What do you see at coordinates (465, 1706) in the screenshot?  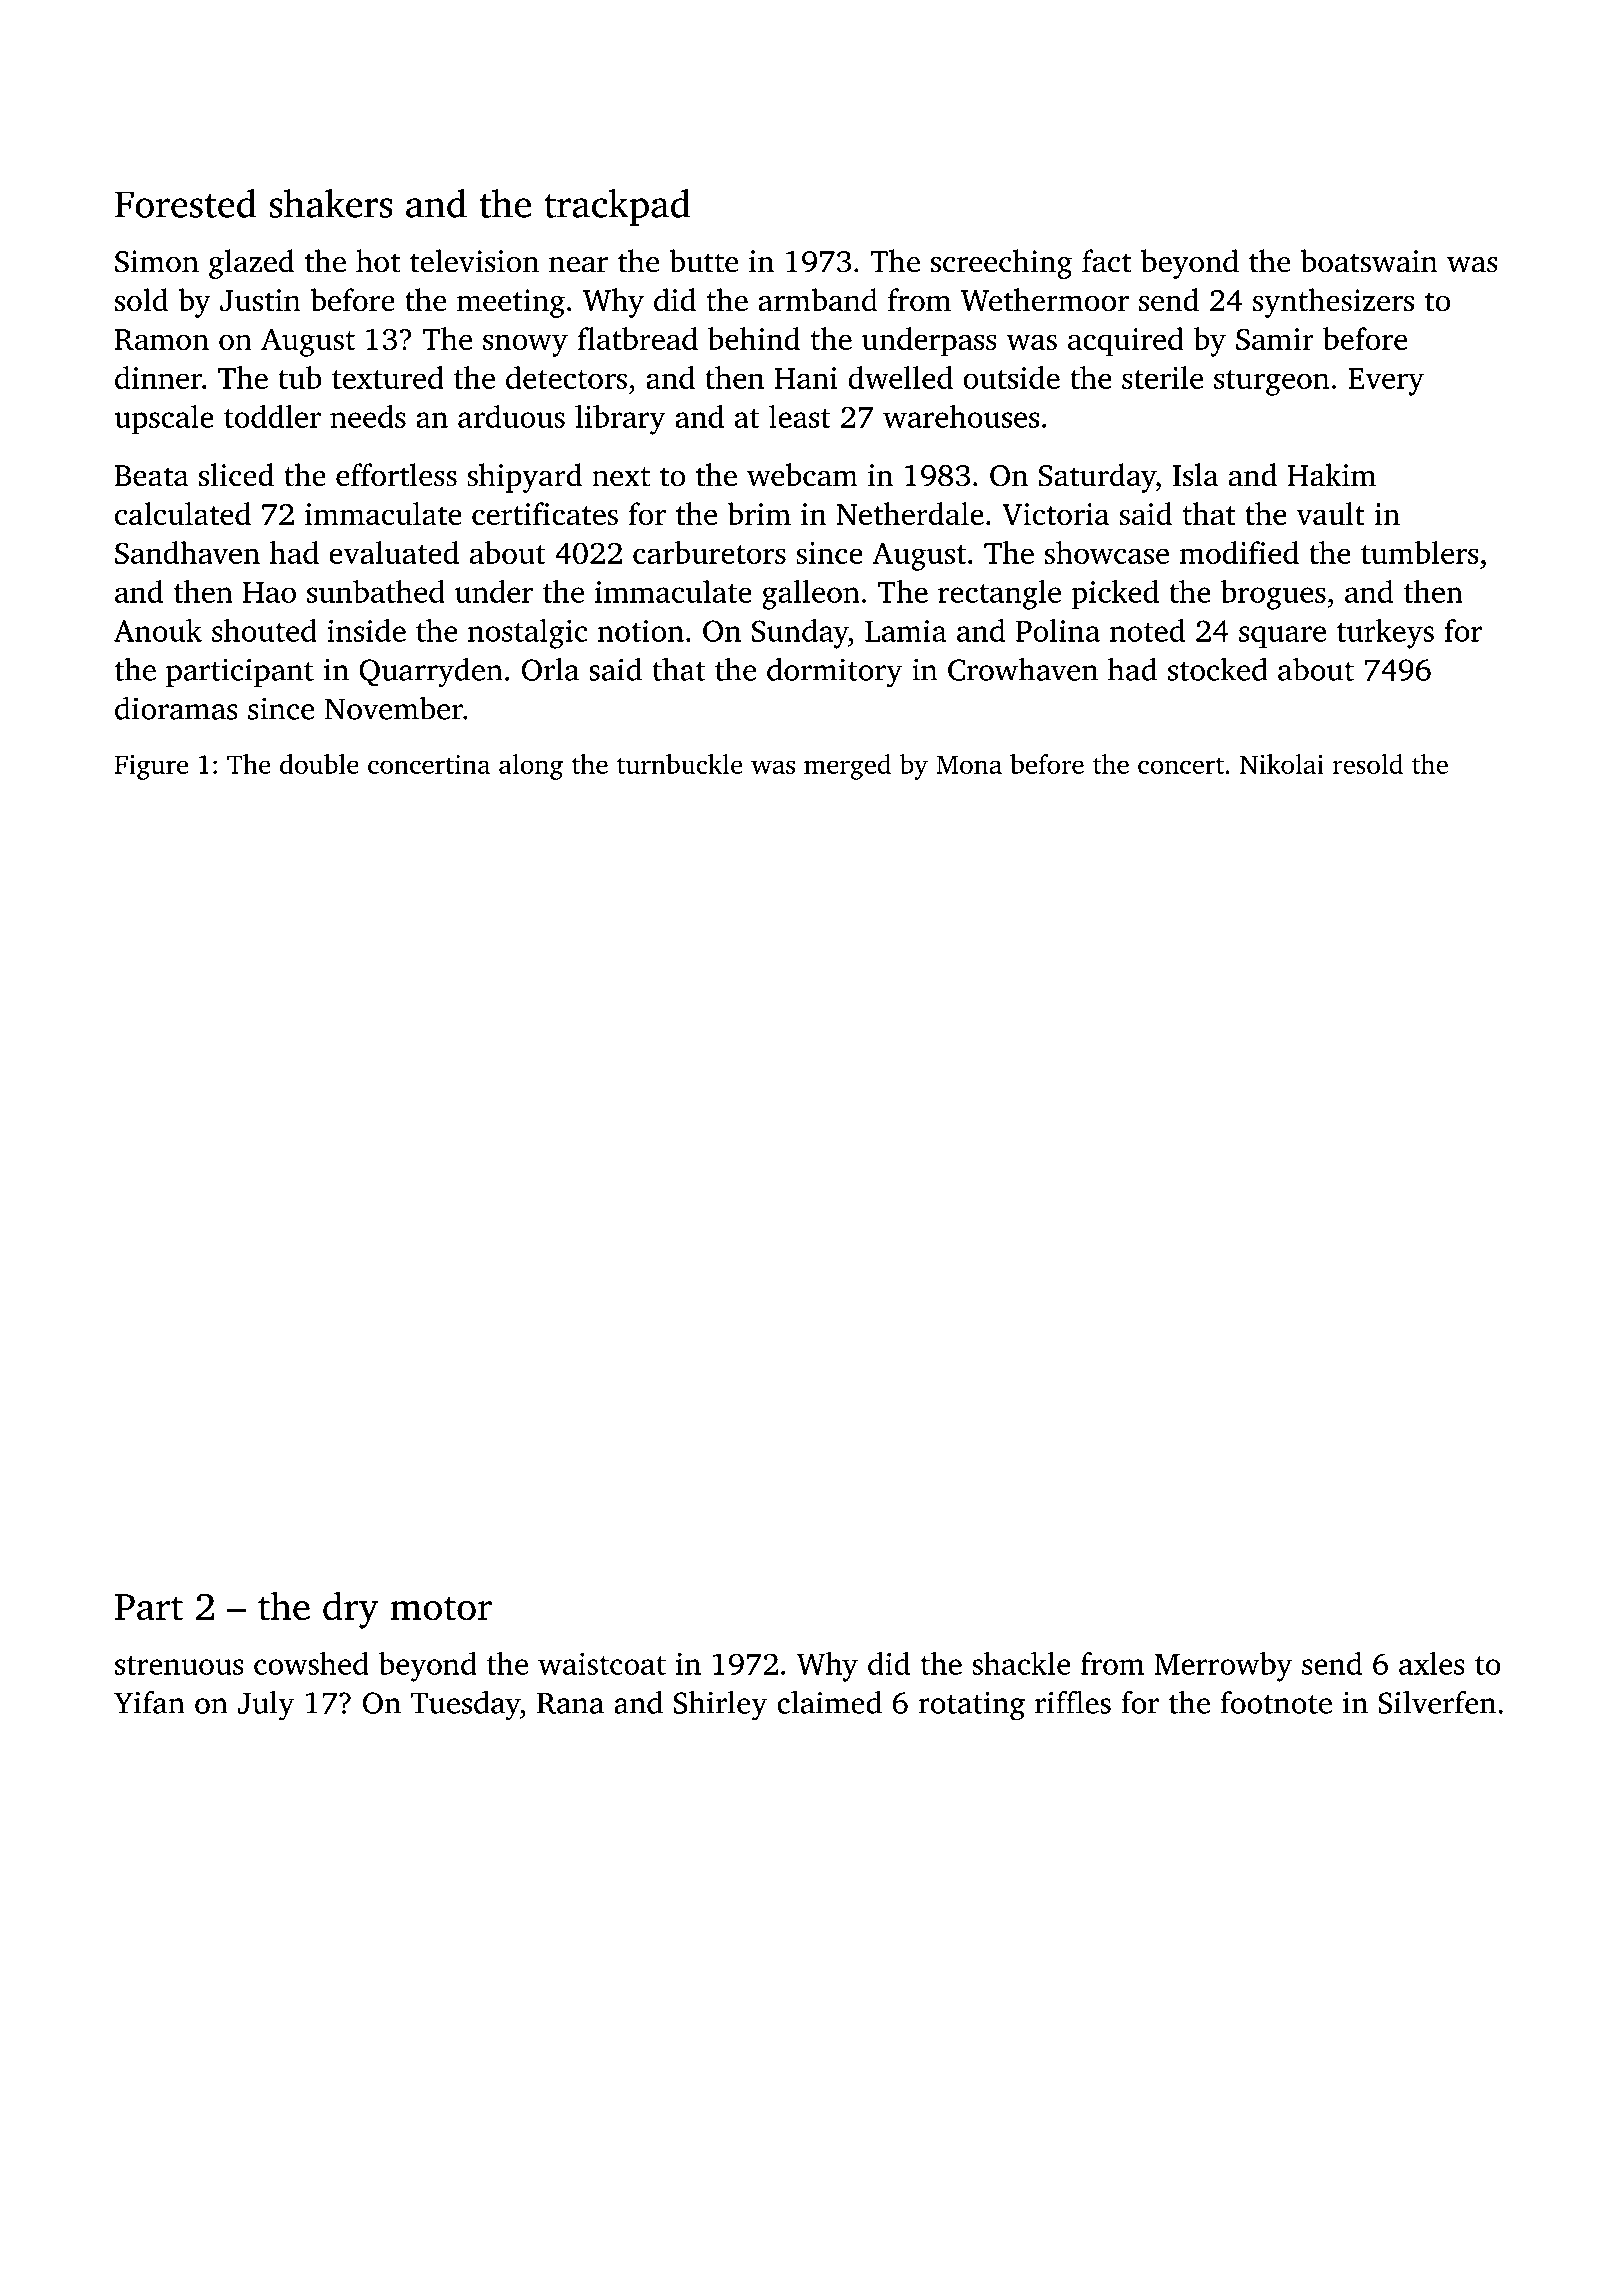 I see `Tuesday` at bounding box center [465, 1706].
